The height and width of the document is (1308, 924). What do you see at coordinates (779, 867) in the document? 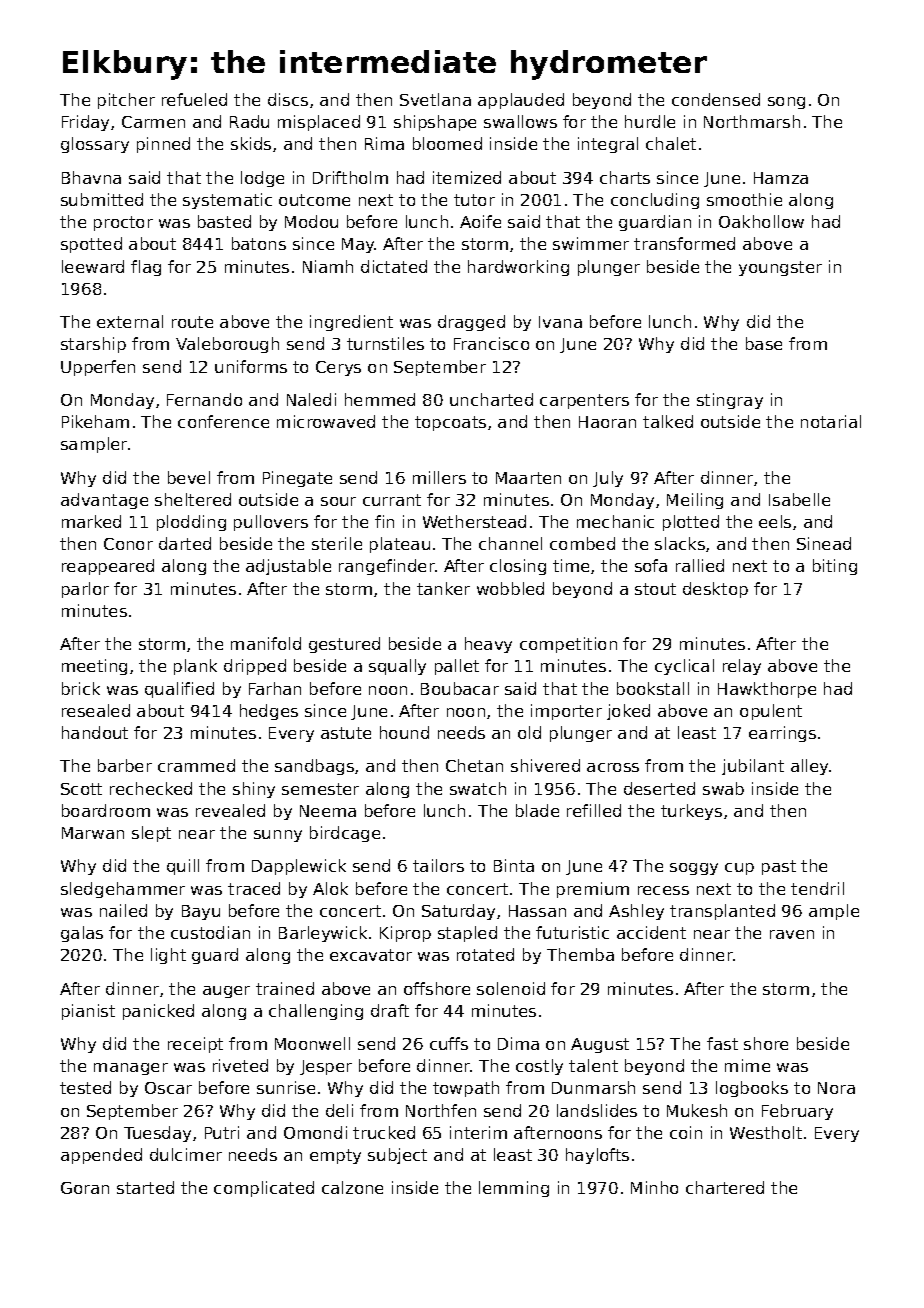
I see `past` at bounding box center [779, 867].
